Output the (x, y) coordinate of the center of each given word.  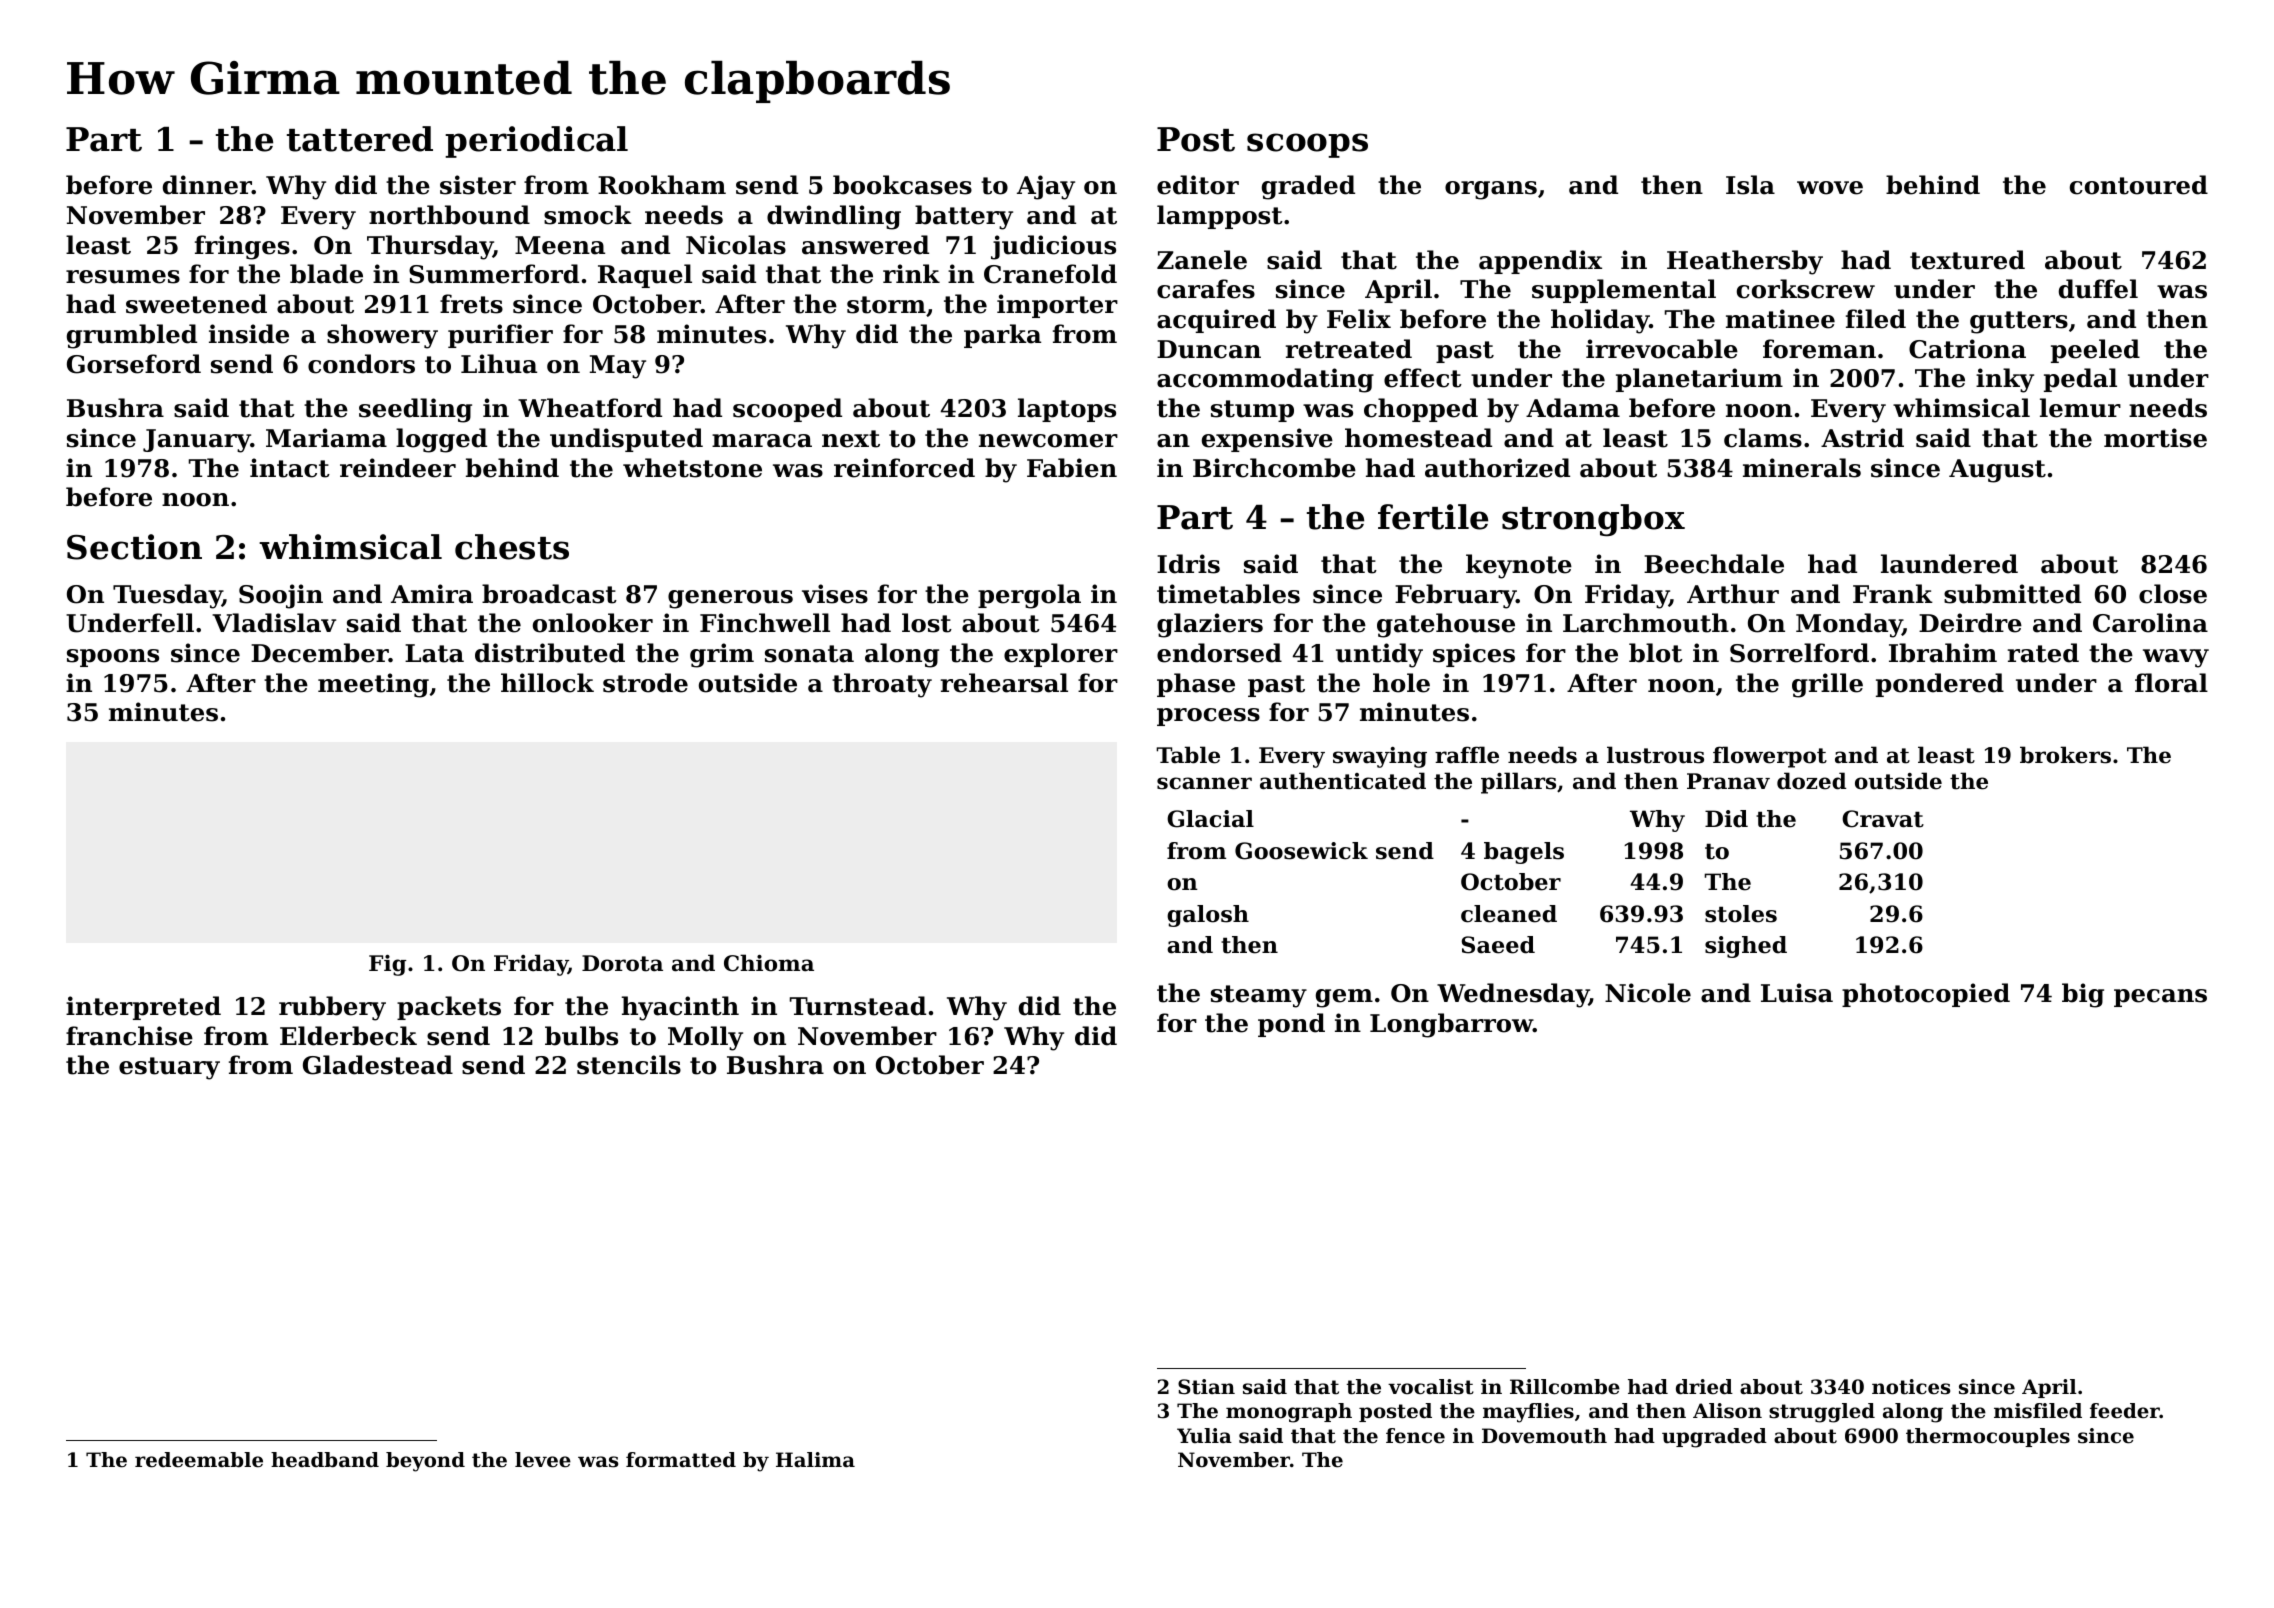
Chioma (769, 963)
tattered (360, 139)
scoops (1307, 145)
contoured (2139, 185)
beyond (425, 1462)
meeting (373, 685)
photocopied (1926, 995)
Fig (387, 965)
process (1208, 717)
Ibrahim (1943, 653)
